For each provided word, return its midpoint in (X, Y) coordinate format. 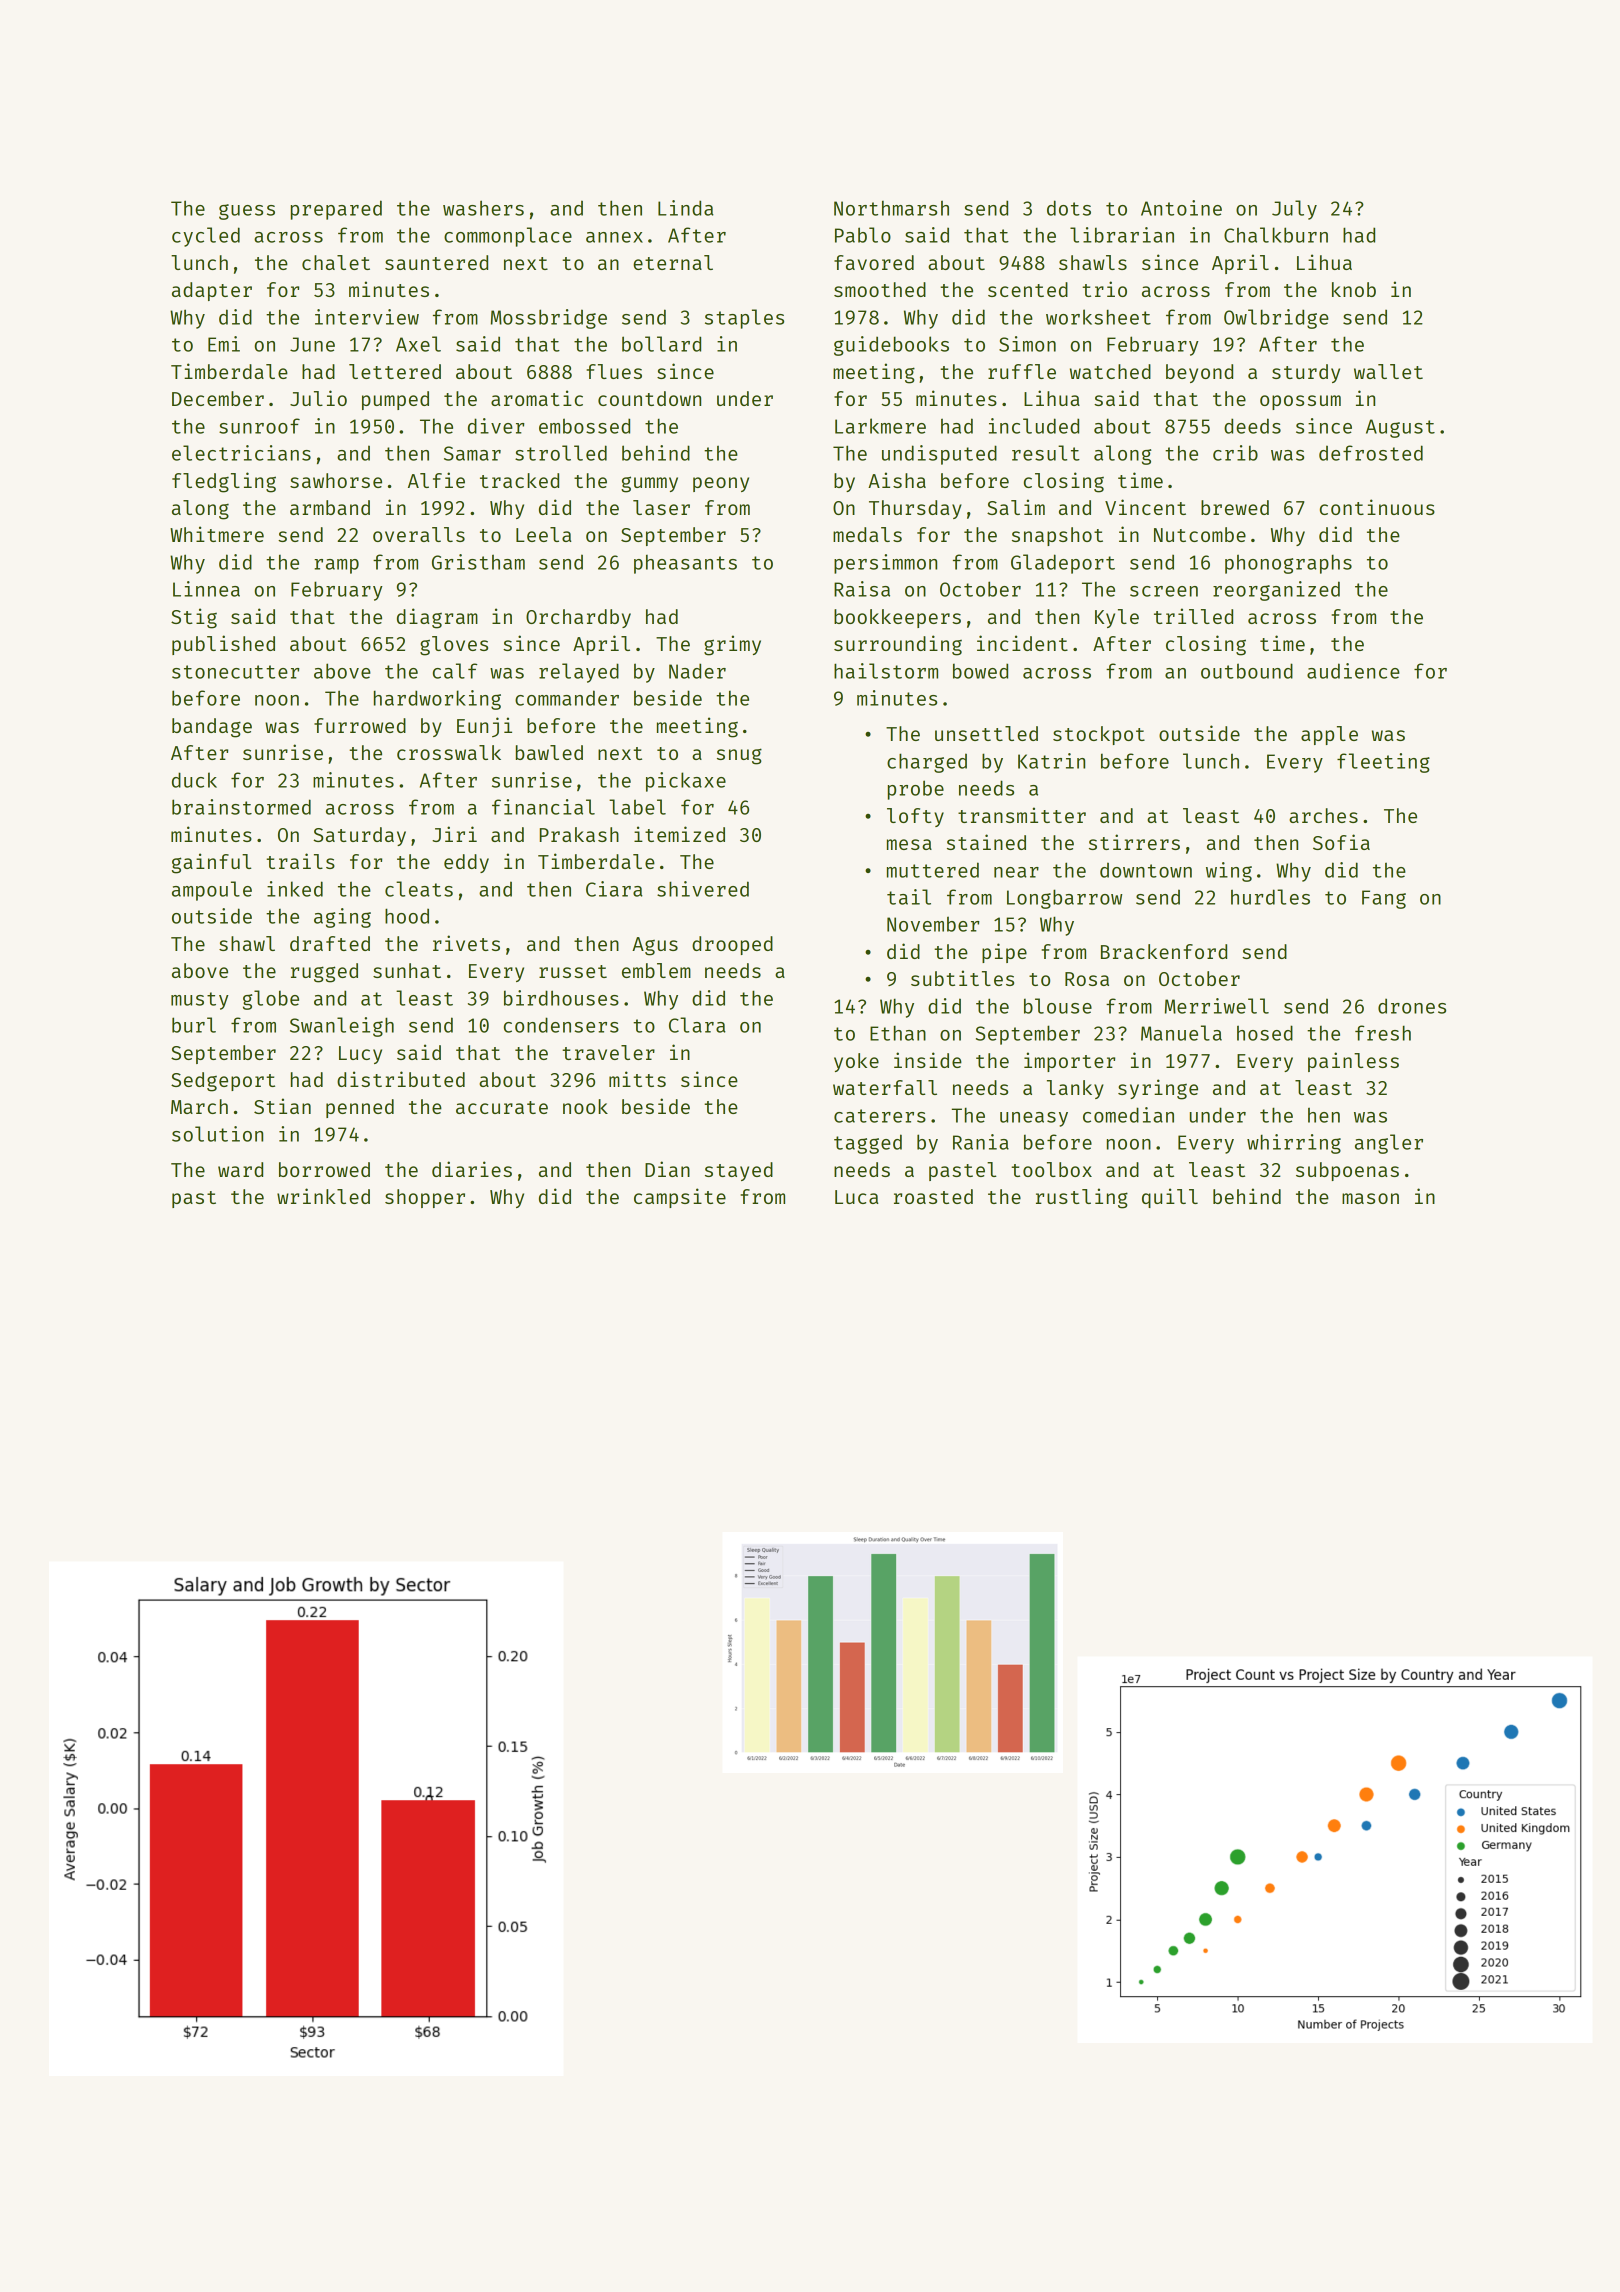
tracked (519, 480)
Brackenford (1164, 951)
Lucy (360, 1055)
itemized (679, 834)
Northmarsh (891, 208)
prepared (336, 210)
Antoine (1181, 208)
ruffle (1022, 371)
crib (1235, 453)
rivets (466, 943)
